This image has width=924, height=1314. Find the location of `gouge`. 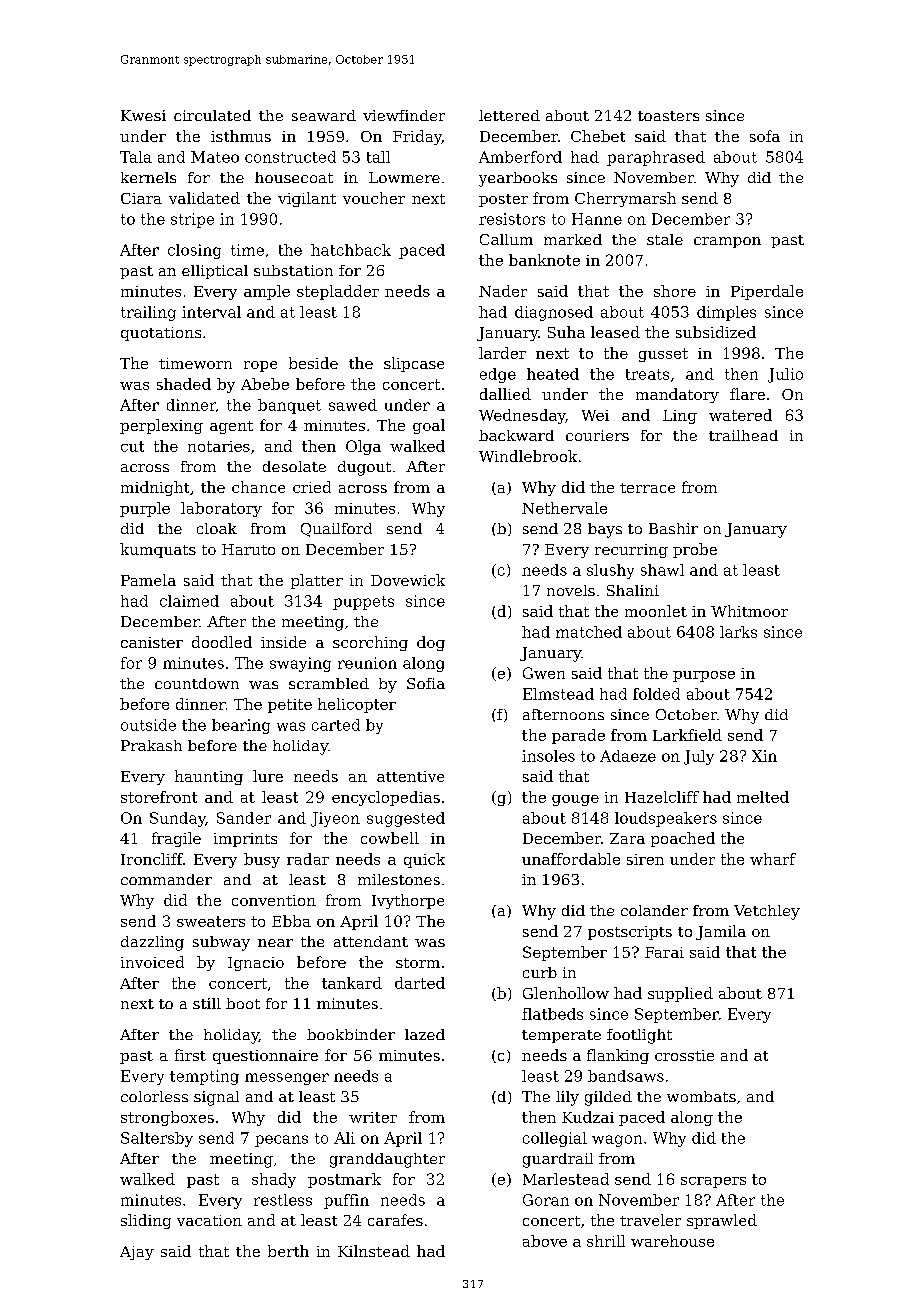

gouge is located at coordinates (575, 800).
